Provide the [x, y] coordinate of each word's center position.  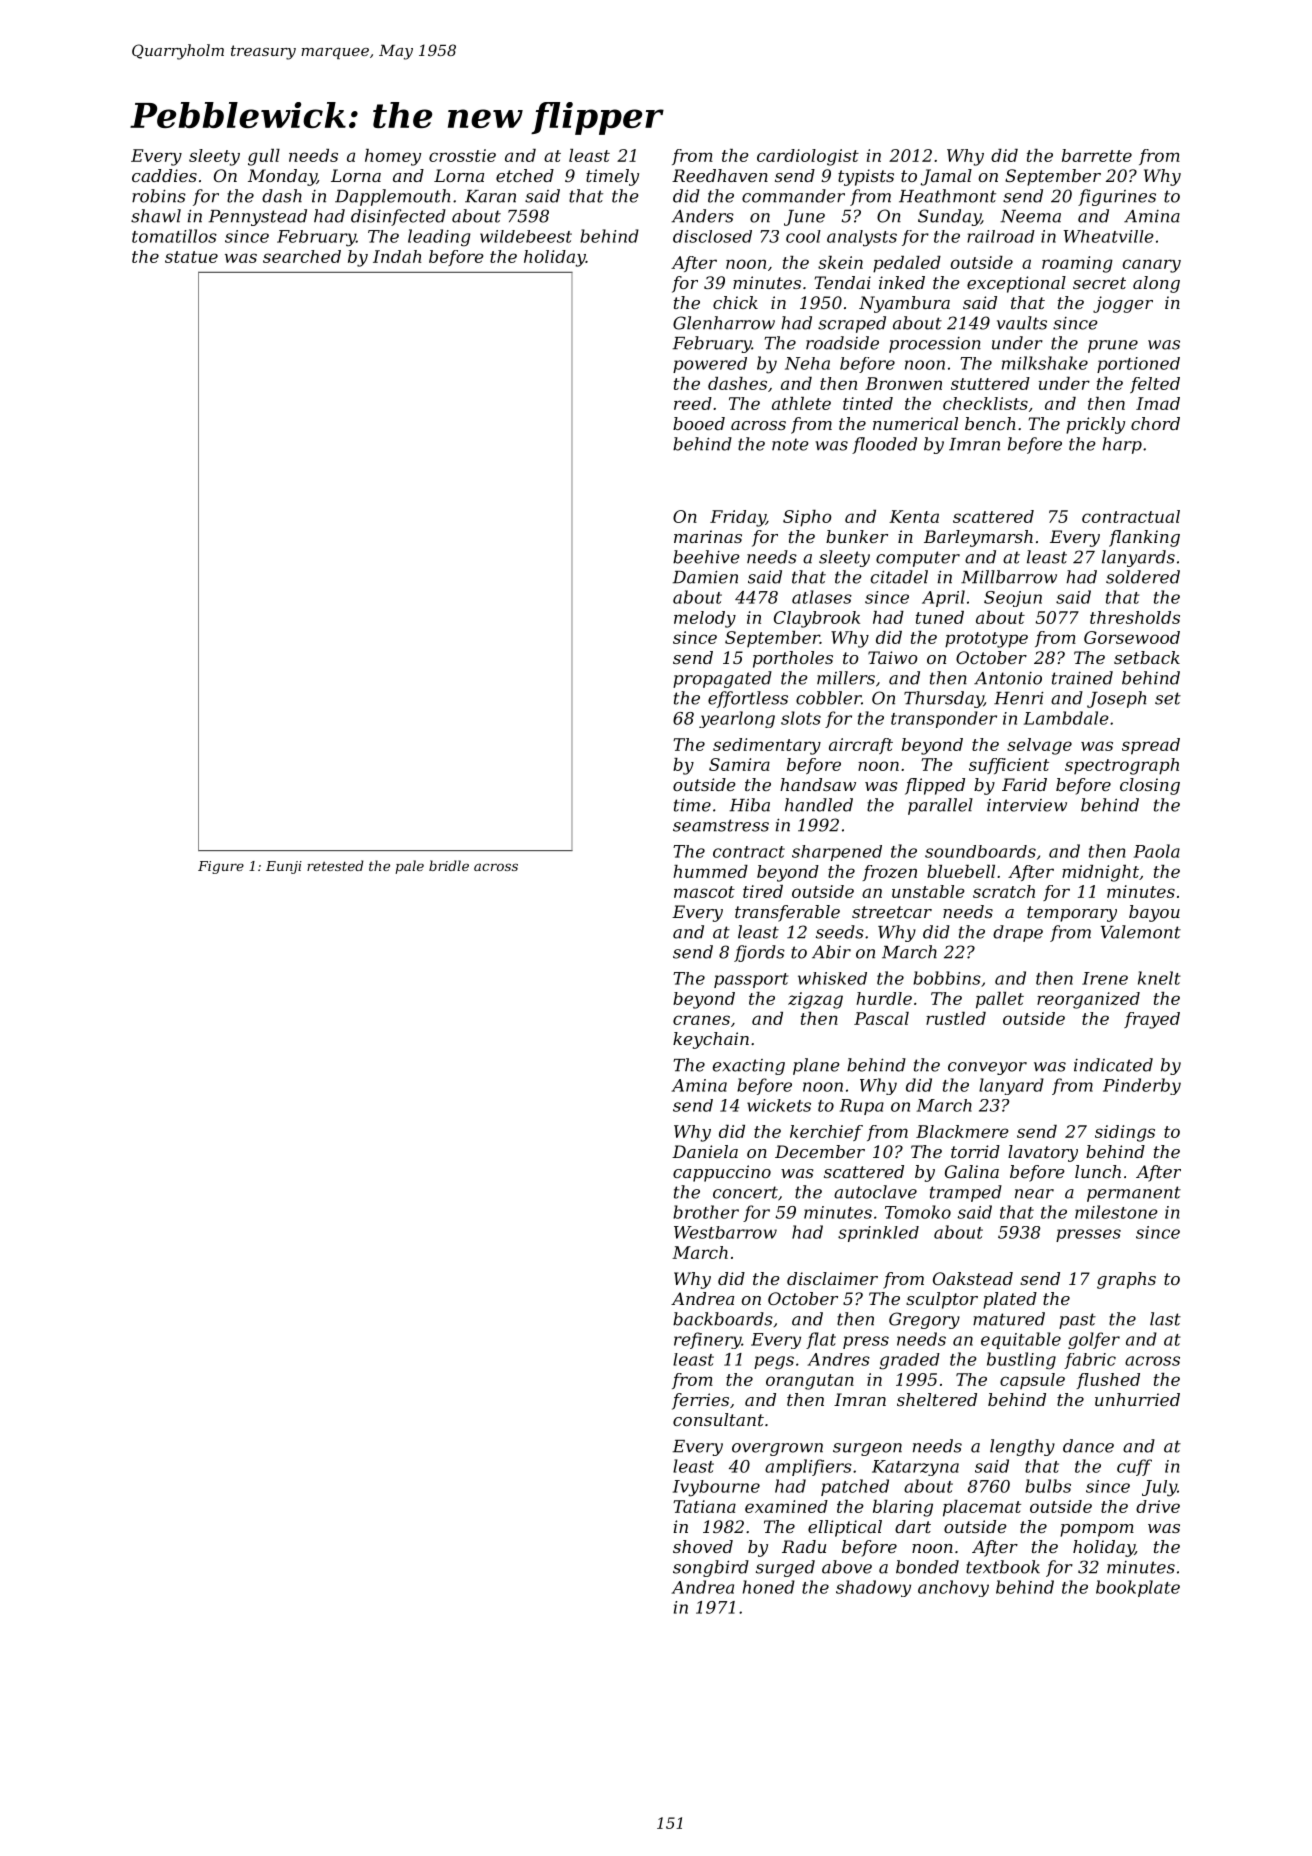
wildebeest [526, 236]
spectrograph [1122, 766]
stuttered [990, 383]
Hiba [749, 805]
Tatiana [704, 1506]
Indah [397, 256]
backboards [723, 1319]
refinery [707, 1340]
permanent [1134, 1194]
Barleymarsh [978, 538]
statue [191, 257]
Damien [705, 577]
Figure [221, 867]
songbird [711, 1568]
